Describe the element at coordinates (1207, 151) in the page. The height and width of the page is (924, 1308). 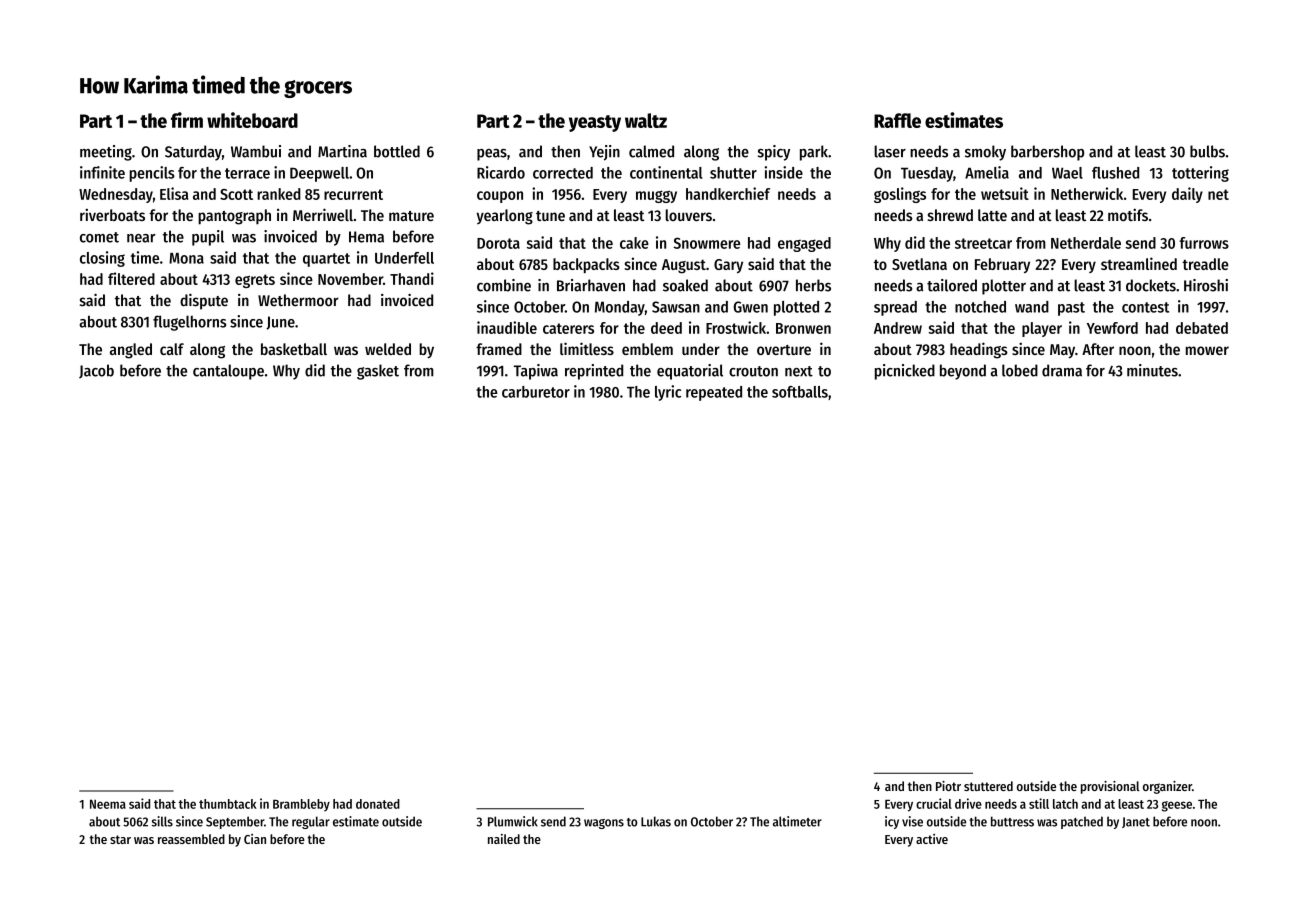
I see `bulbs` at that location.
